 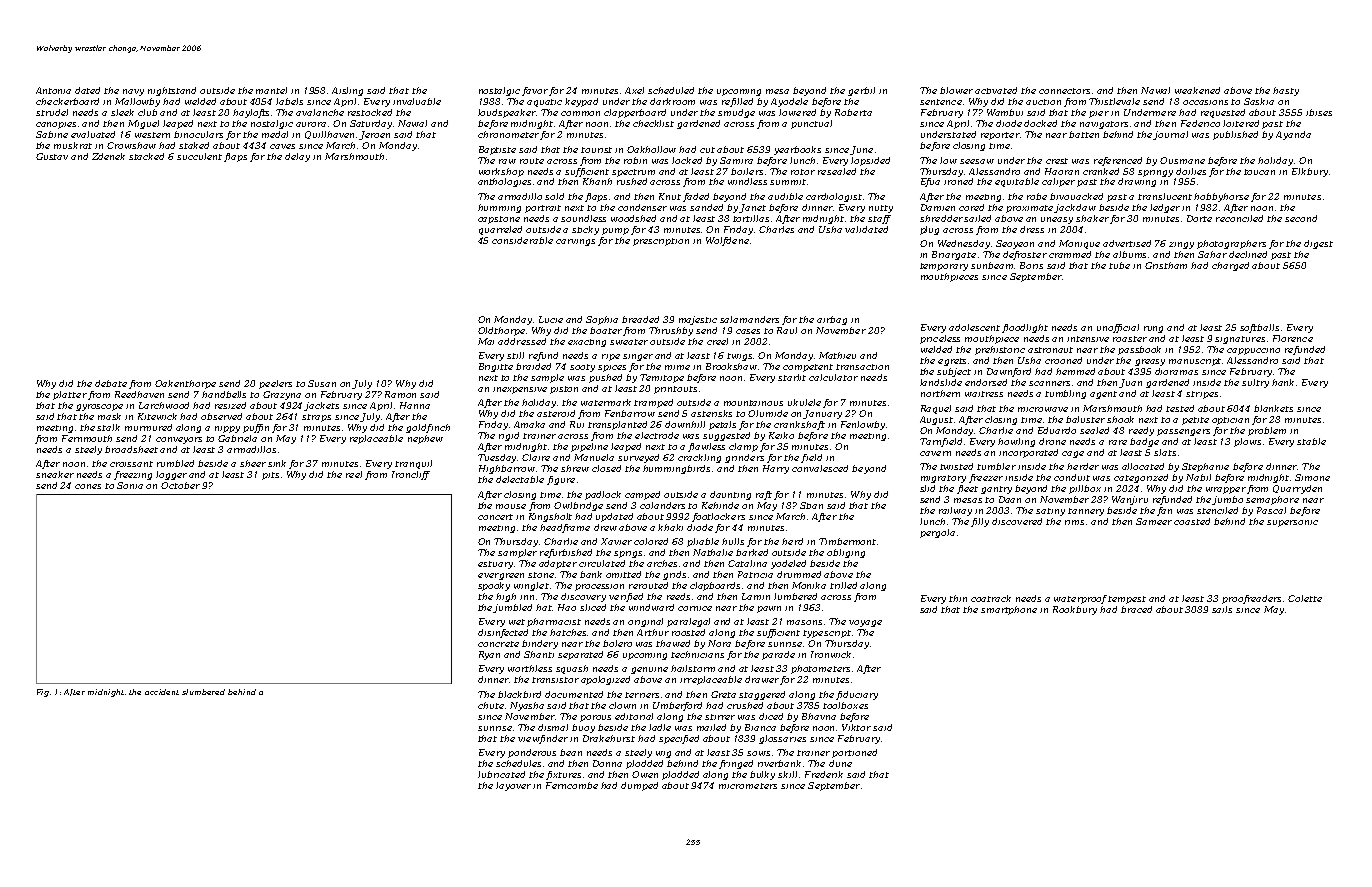 What do you see at coordinates (1154, 521) in the screenshot?
I see `Sameer` at bounding box center [1154, 521].
